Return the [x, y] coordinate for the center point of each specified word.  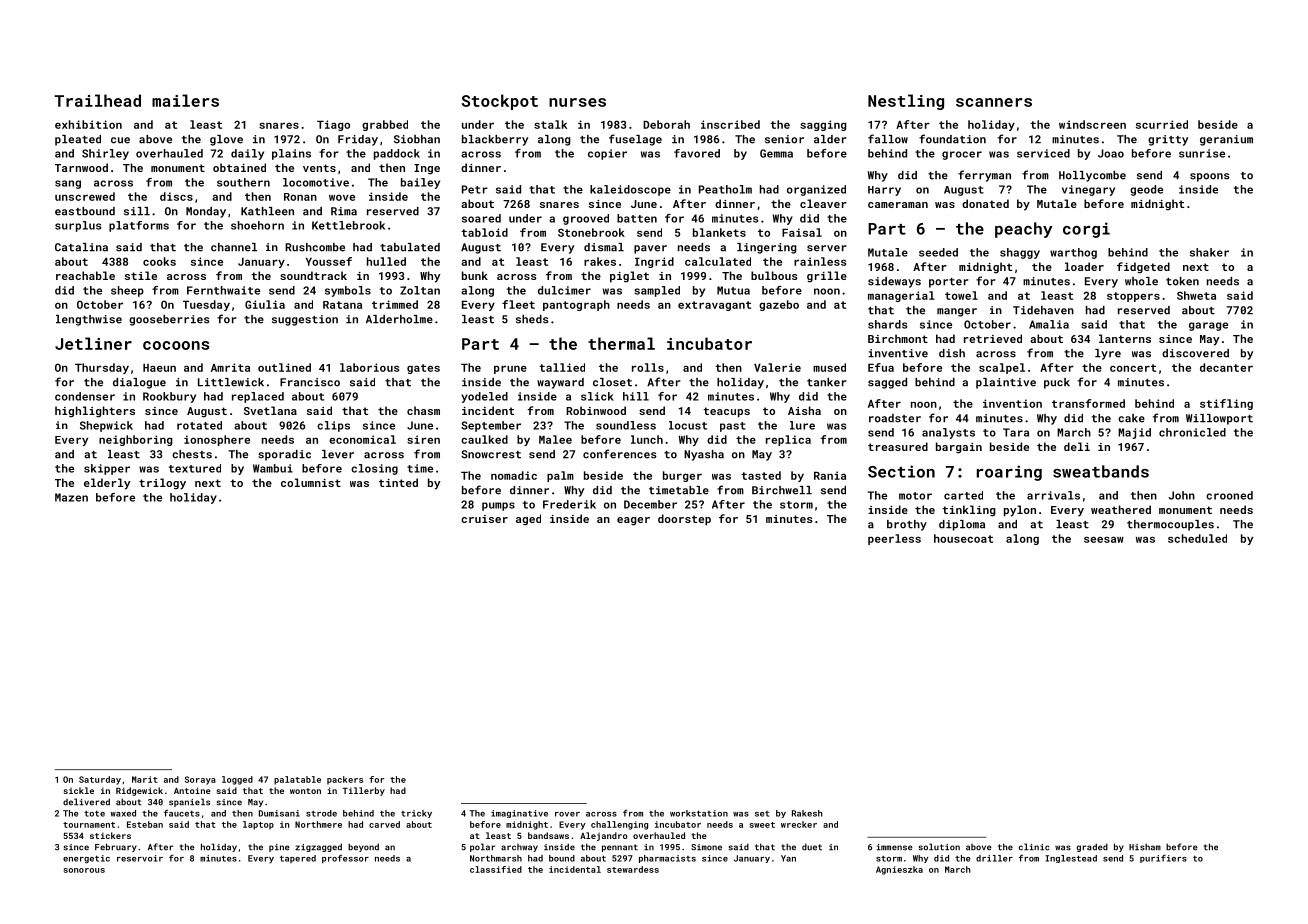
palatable [297, 780]
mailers [185, 100]
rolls [648, 367]
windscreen [1092, 124]
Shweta [1196, 295]
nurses [577, 102]
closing [374, 469]
